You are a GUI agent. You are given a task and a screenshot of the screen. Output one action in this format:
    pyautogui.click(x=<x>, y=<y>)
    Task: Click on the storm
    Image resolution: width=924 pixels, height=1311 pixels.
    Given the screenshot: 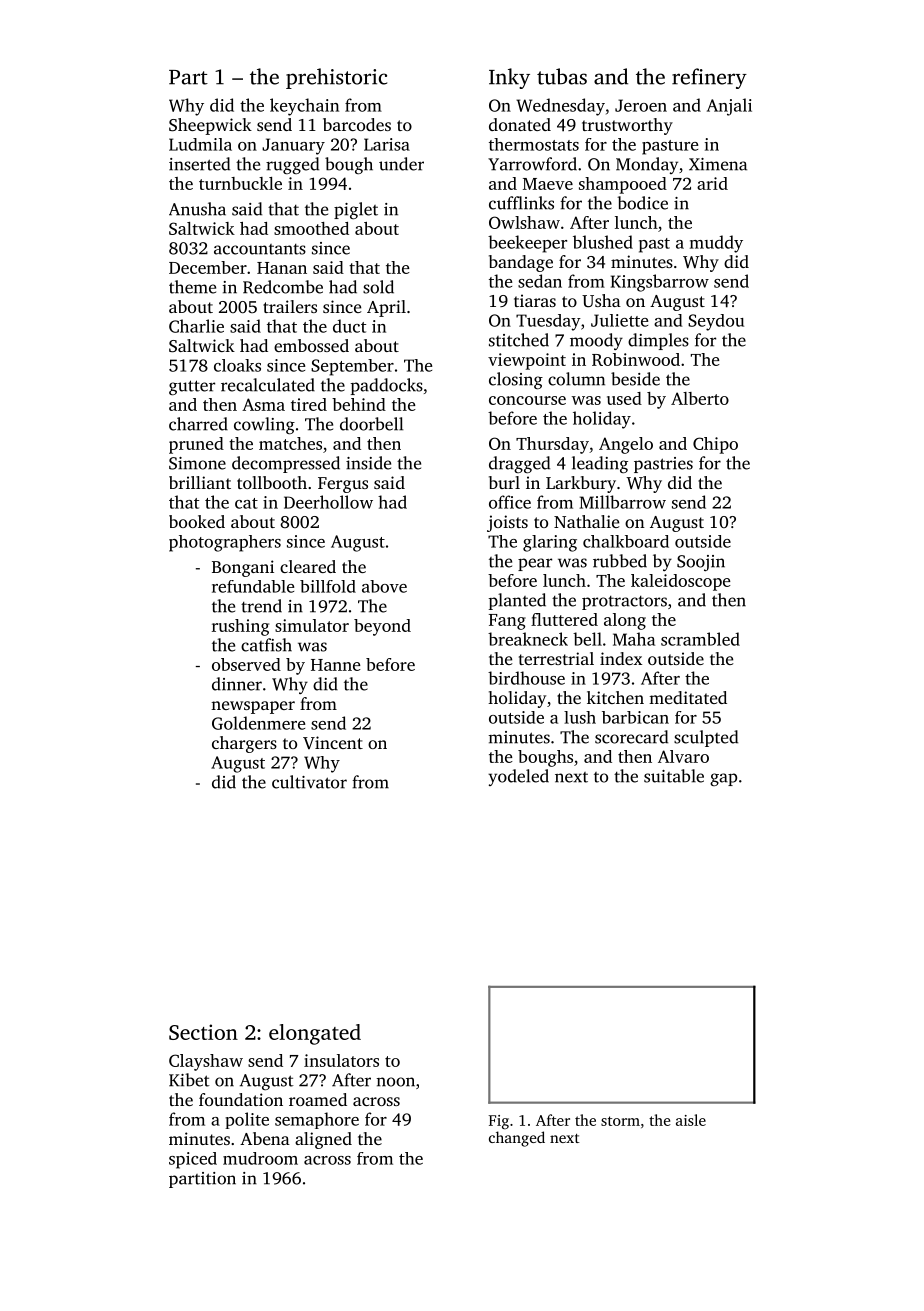 What is the action you would take?
    pyautogui.click(x=620, y=1121)
